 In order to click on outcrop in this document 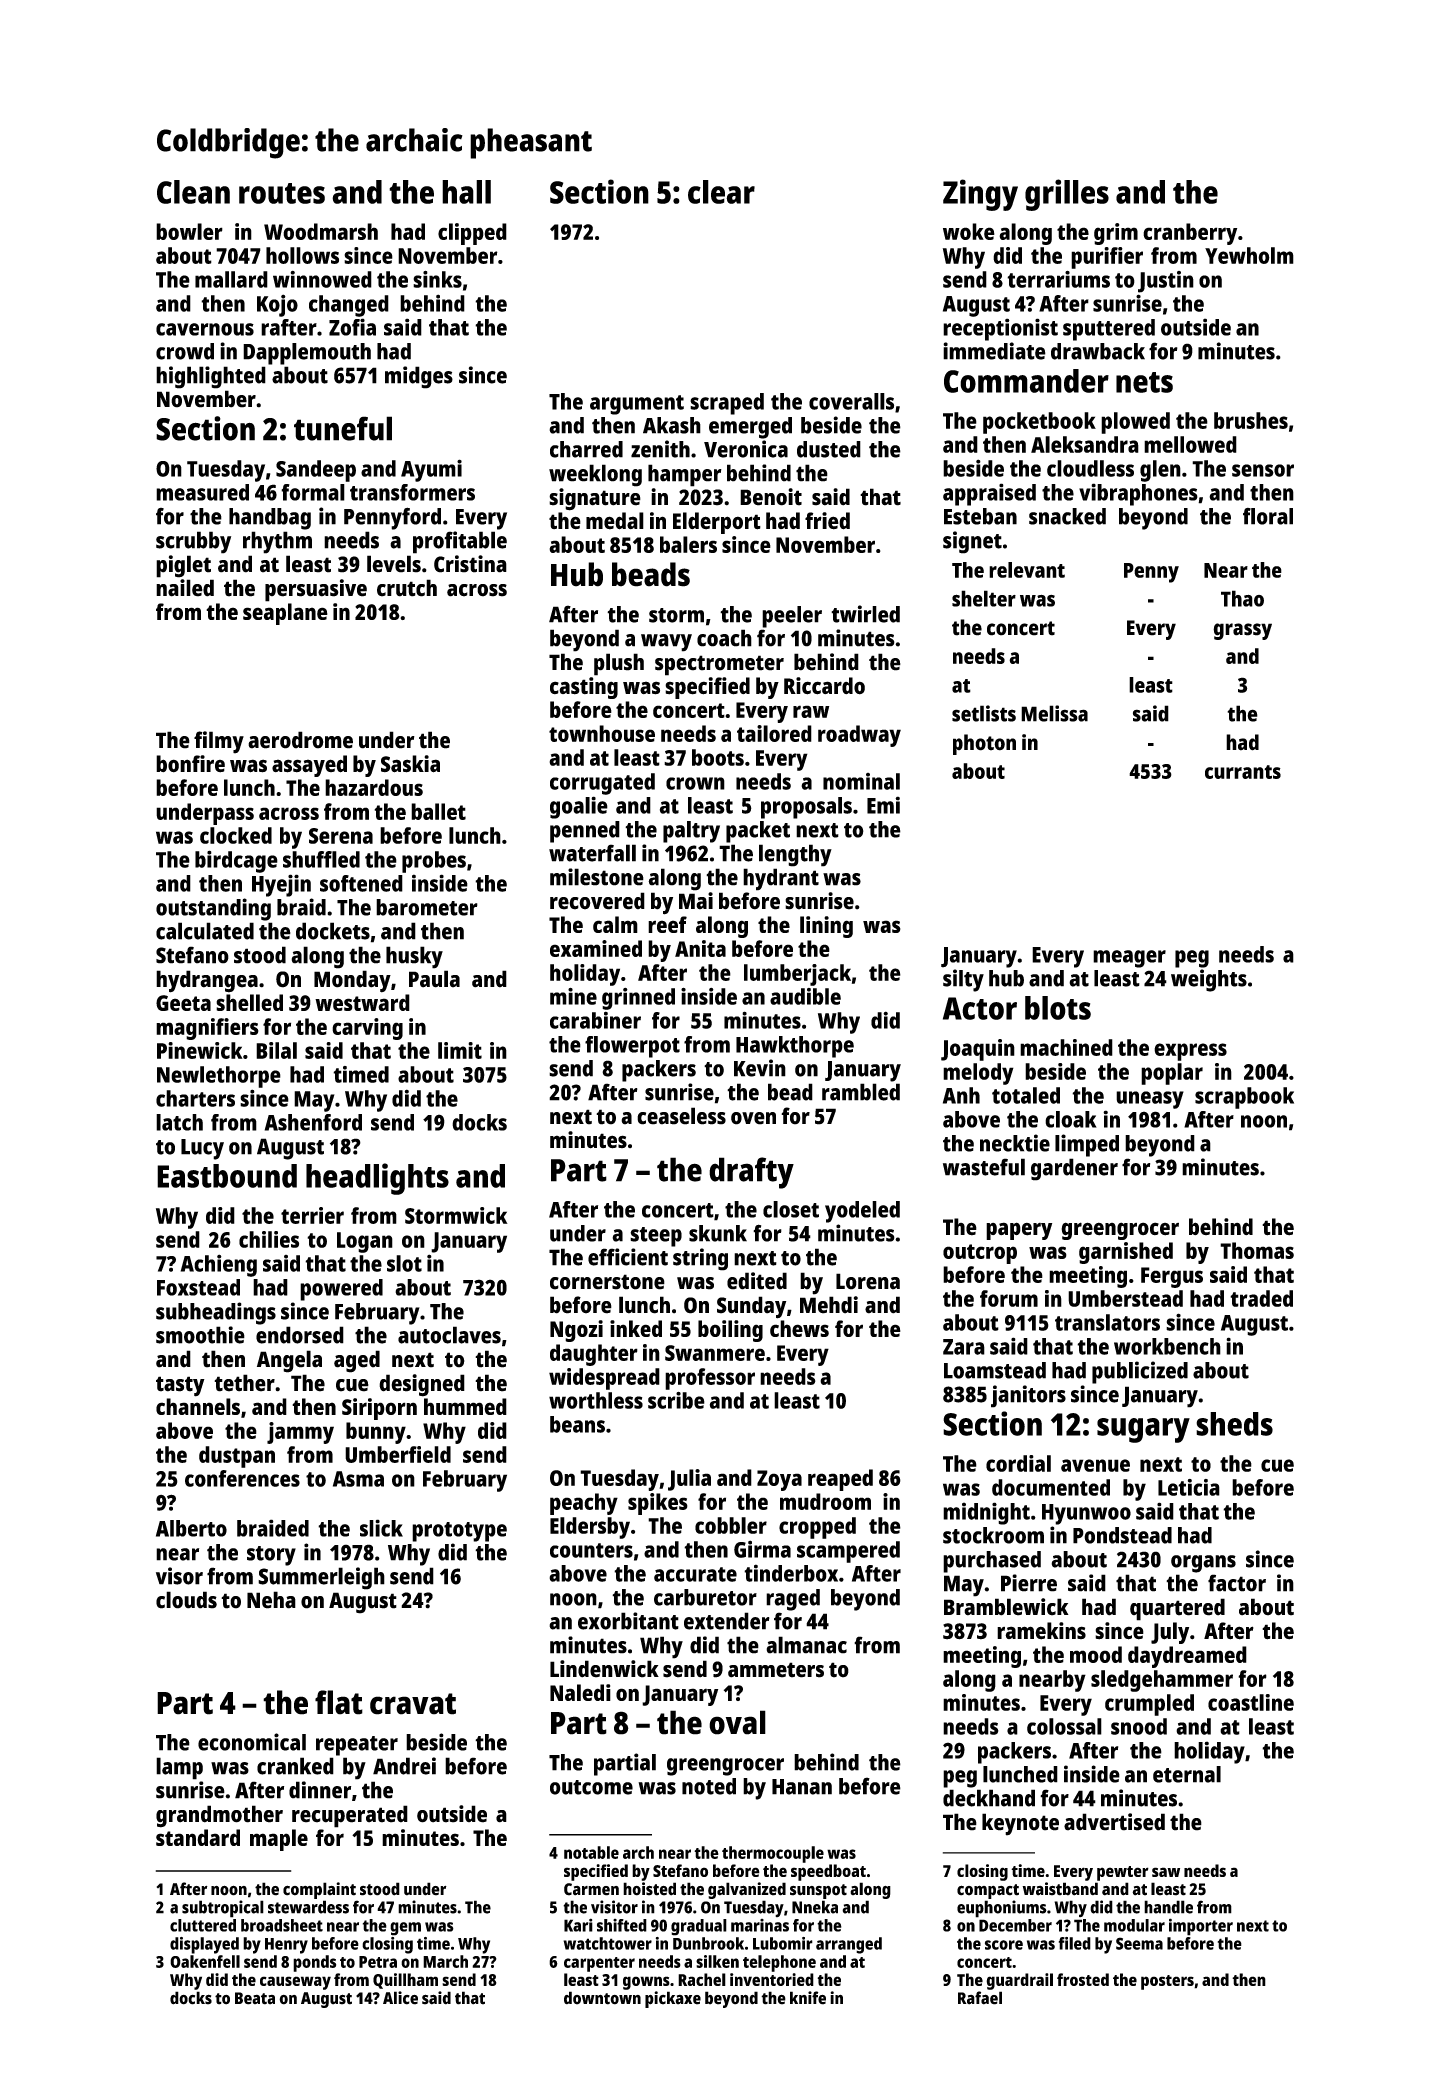, I will do `click(980, 1254)`.
